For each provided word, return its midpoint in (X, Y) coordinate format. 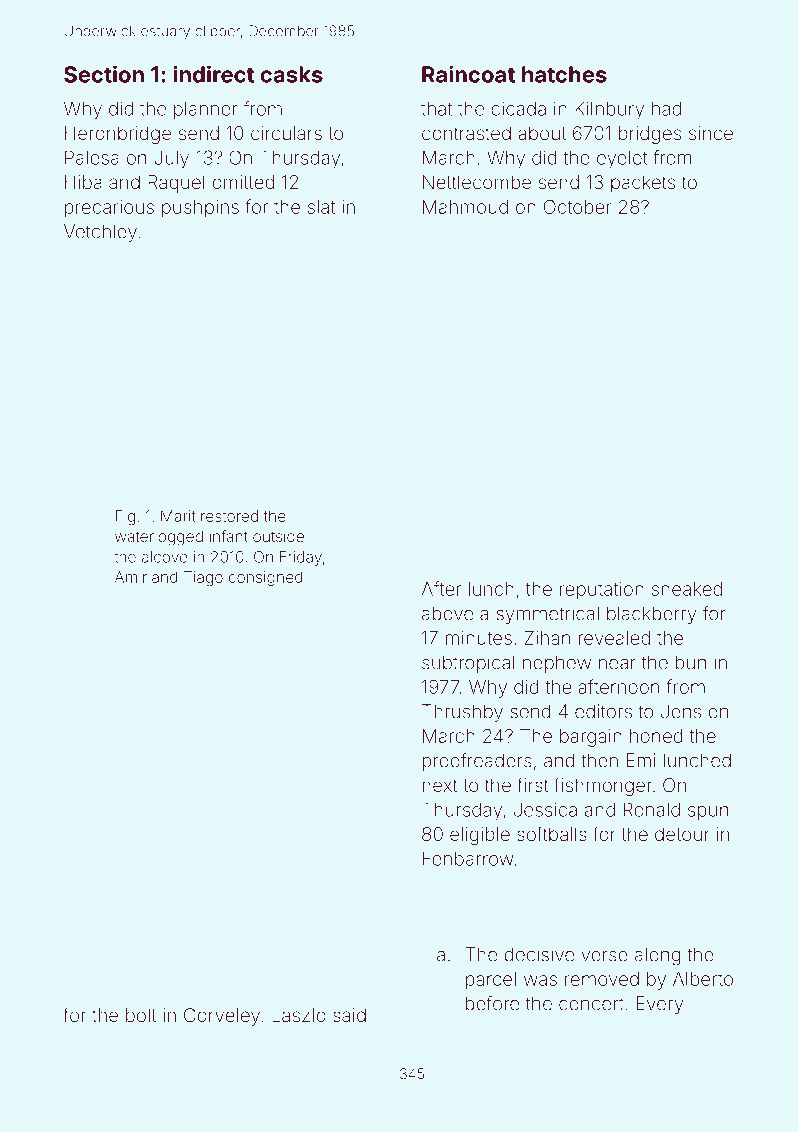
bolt (141, 1015)
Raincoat (468, 74)
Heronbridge (118, 135)
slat (321, 207)
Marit (178, 516)
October (578, 206)
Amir (131, 577)
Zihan (547, 638)
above (447, 613)
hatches (564, 74)
